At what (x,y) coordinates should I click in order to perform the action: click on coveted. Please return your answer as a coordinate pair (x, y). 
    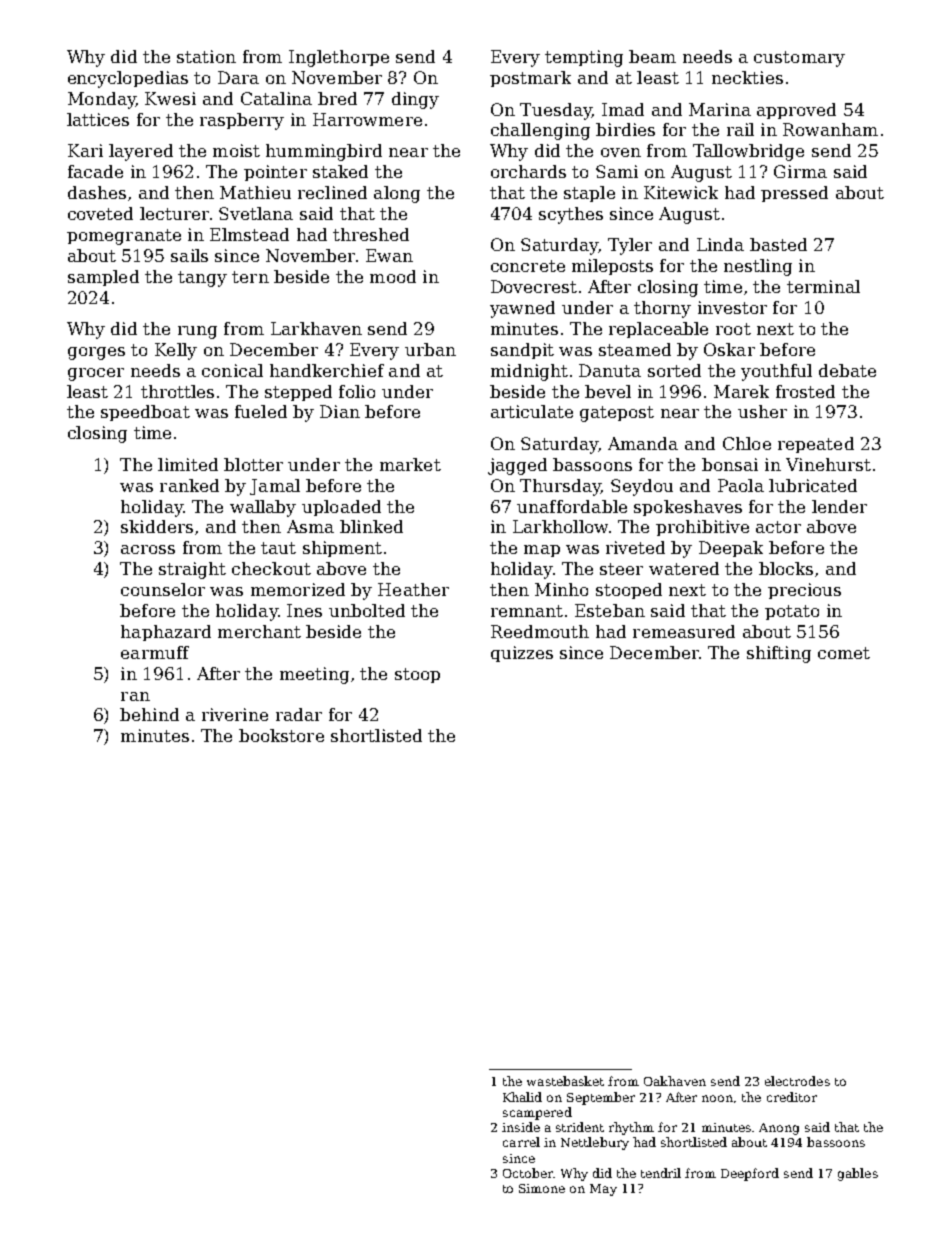
    Looking at the image, I should click on (100, 213).
